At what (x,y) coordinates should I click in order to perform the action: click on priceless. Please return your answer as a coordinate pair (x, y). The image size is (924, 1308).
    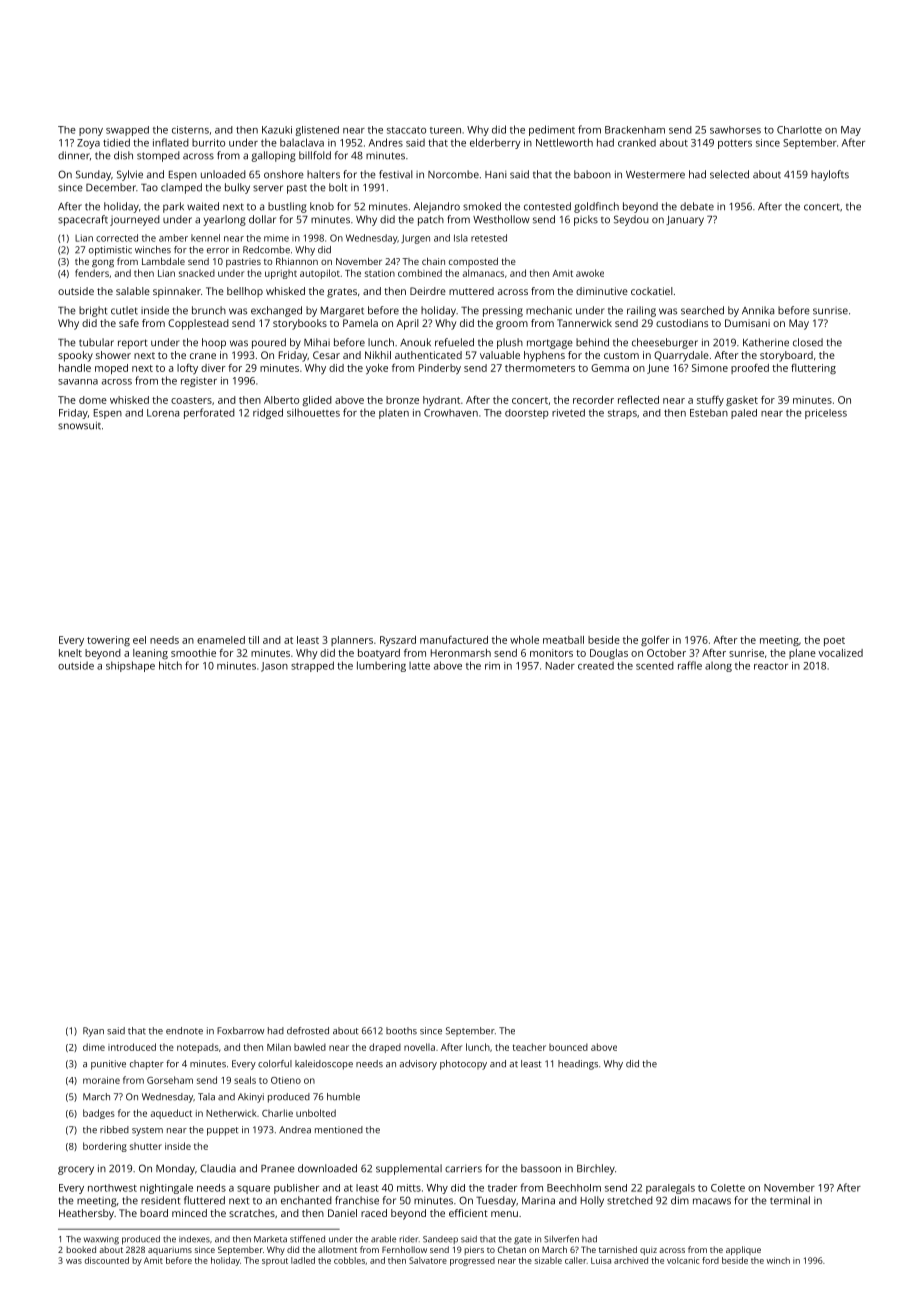
    Looking at the image, I should click on (826, 414).
